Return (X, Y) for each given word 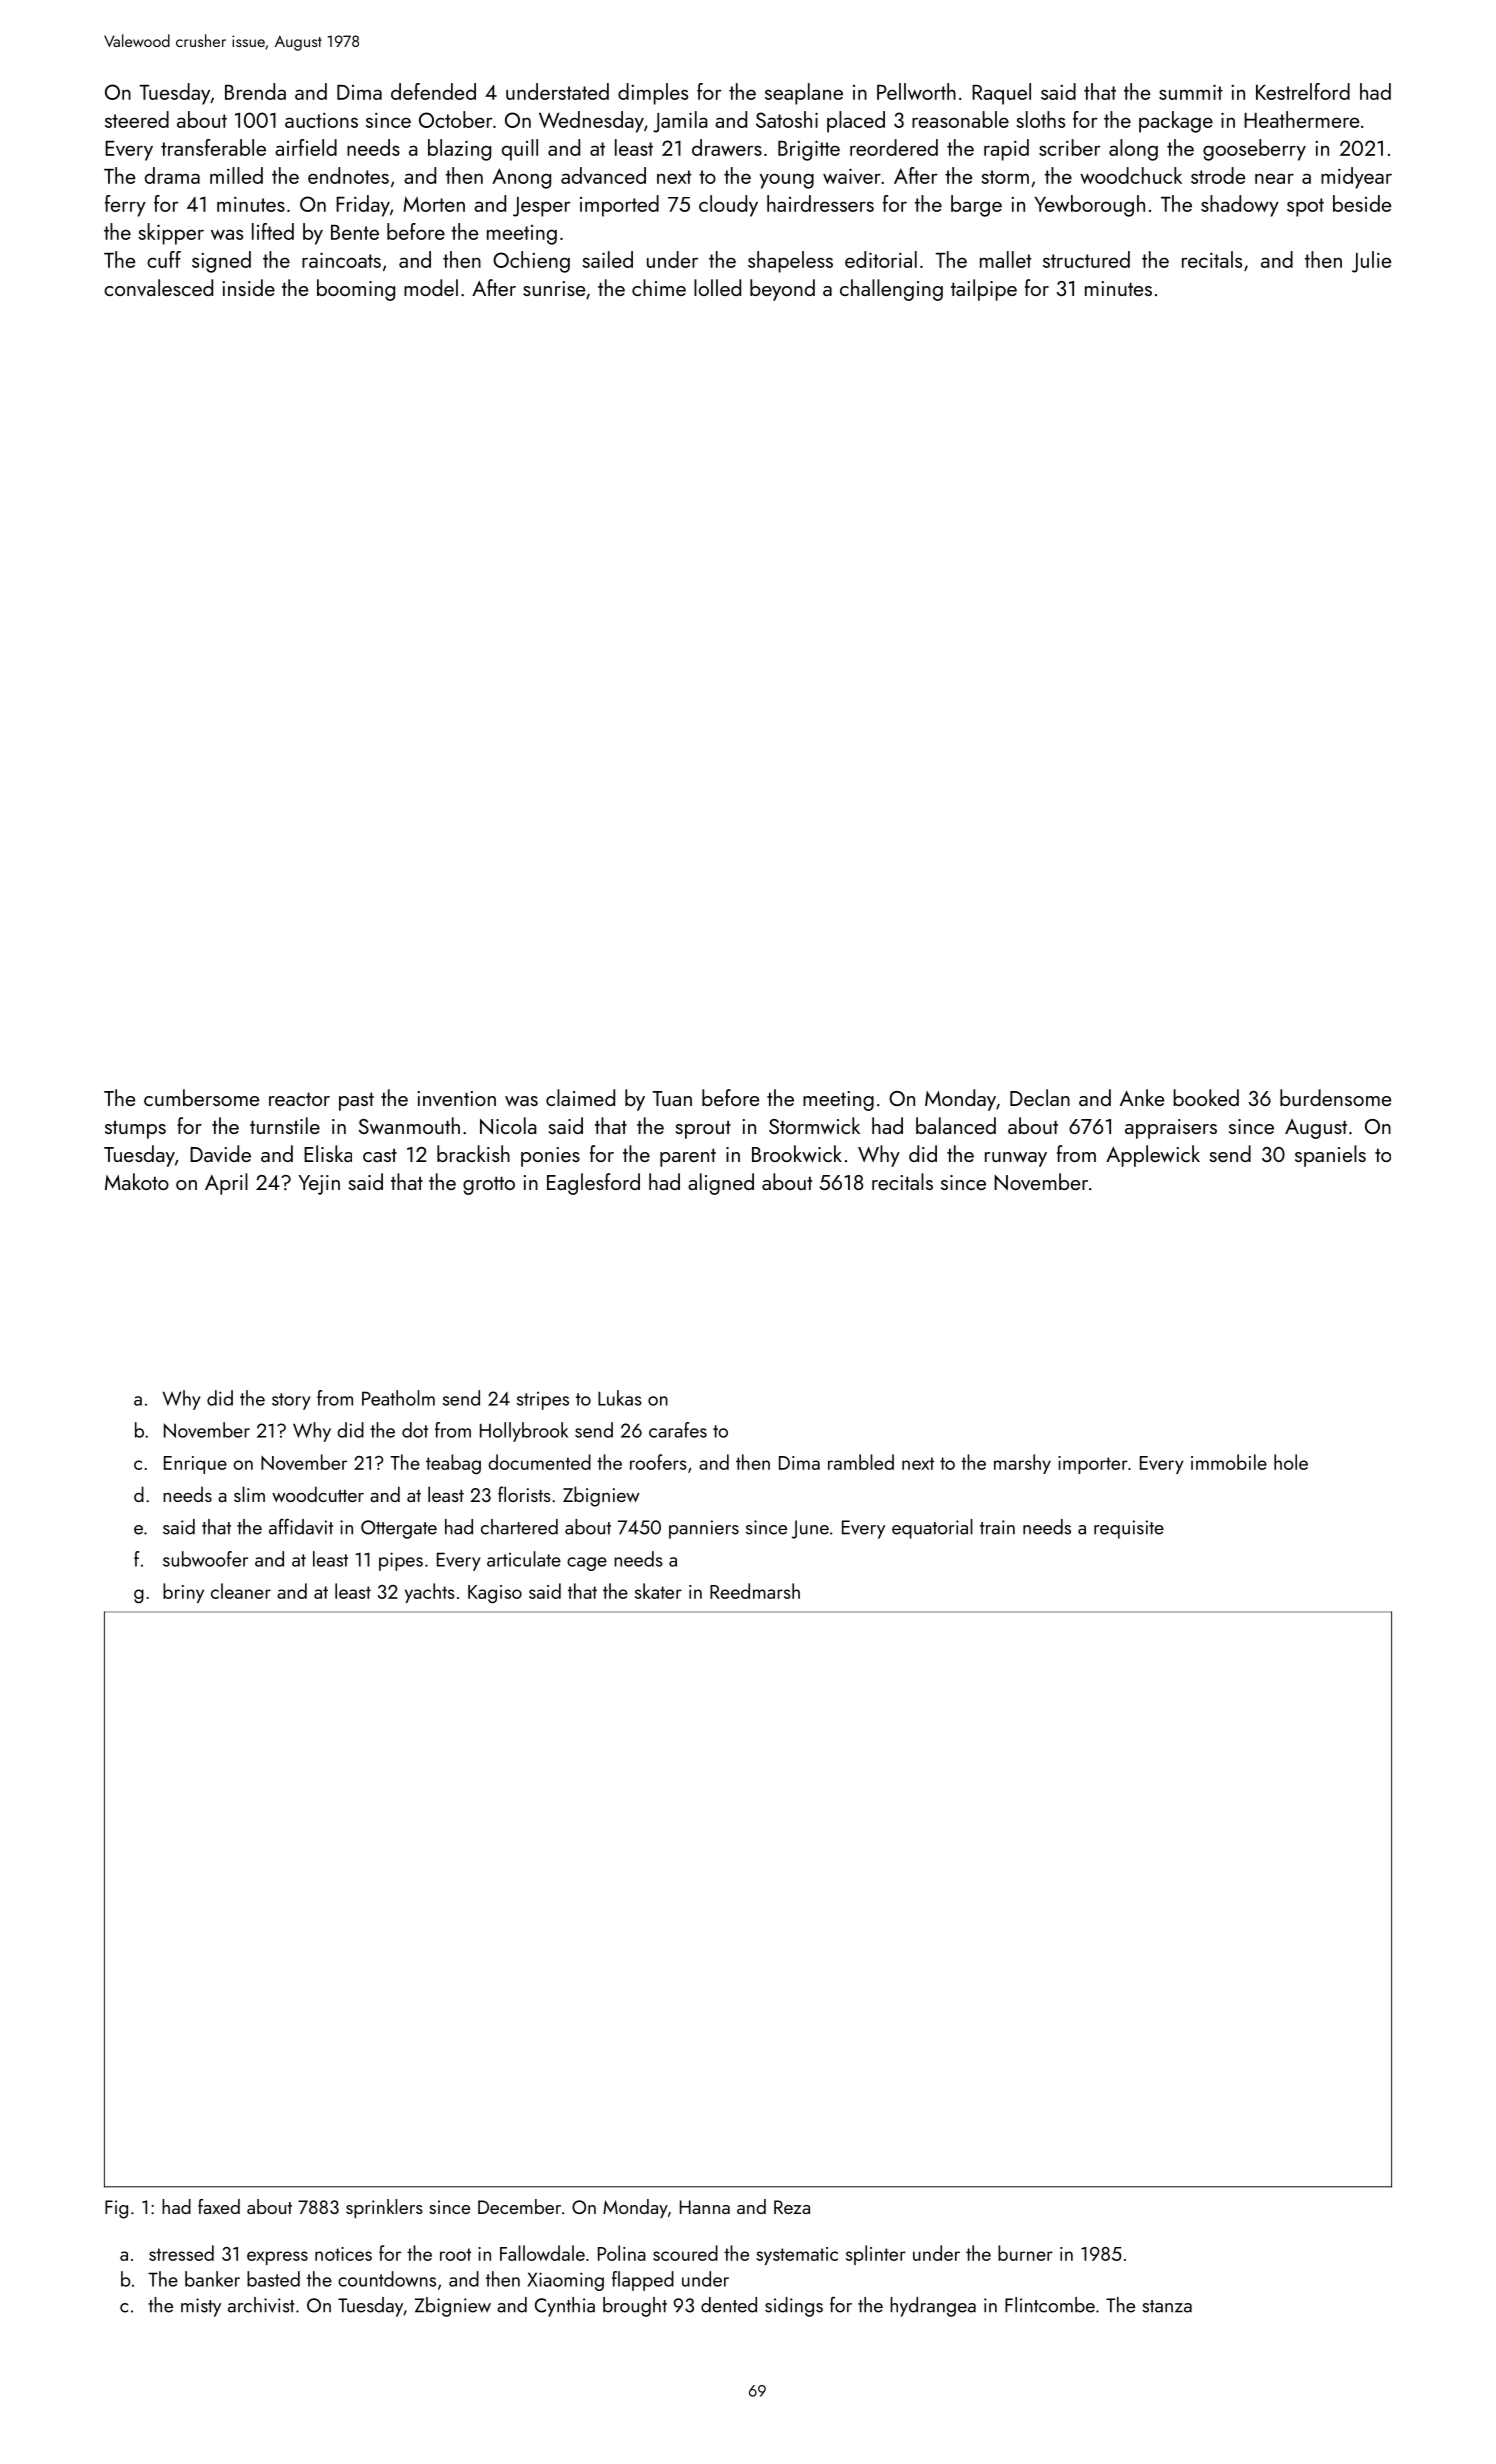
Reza (792, 2207)
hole (1291, 1462)
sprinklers (384, 2208)
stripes (543, 1401)
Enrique (195, 1465)
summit (1191, 92)
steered (137, 119)
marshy (1022, 1464)
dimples (653, 94)
